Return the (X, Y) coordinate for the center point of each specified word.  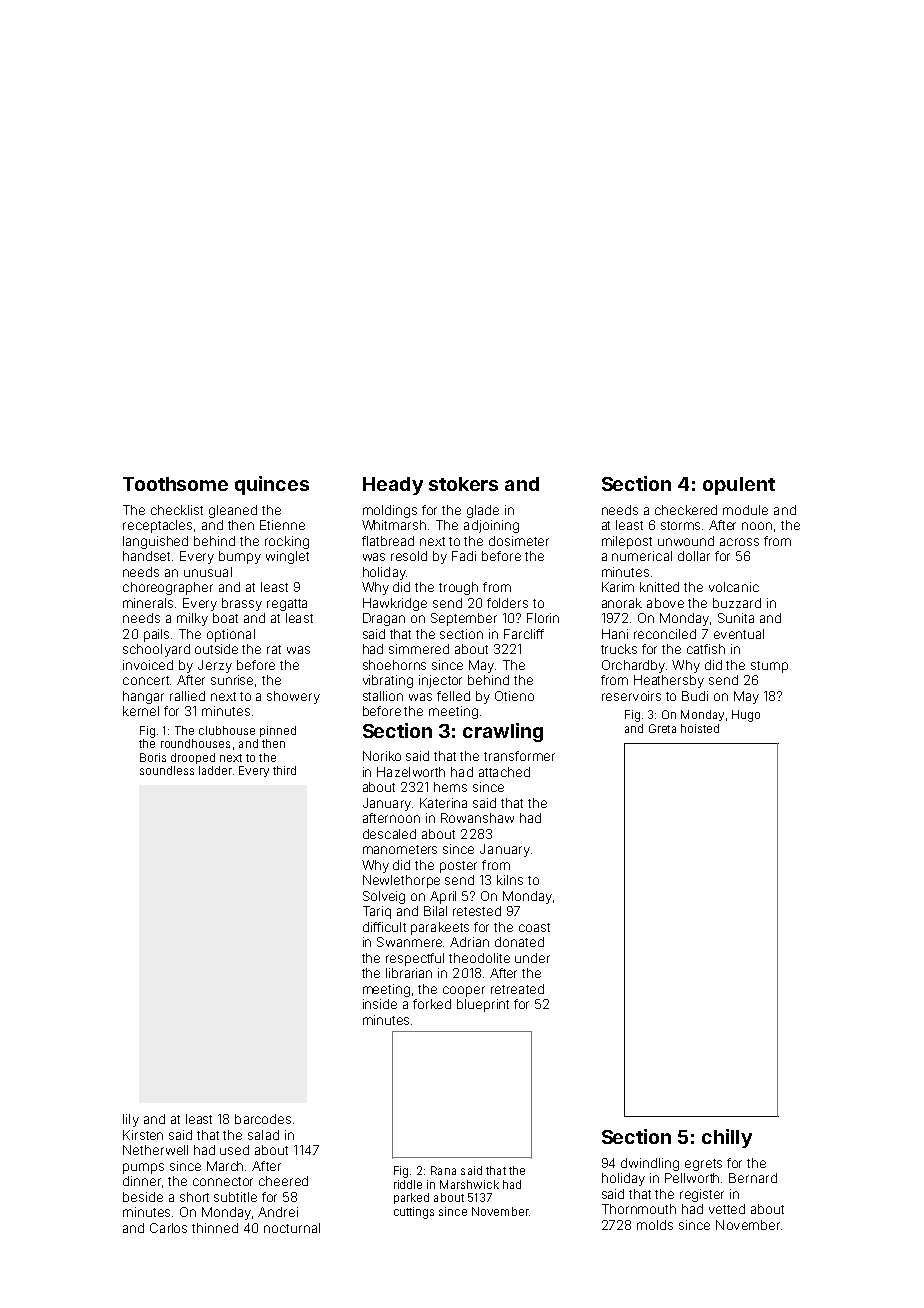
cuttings (414, 1213)
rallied (187, 696)
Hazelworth (411, 772)
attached (504, 772)
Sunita (736, 618)
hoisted (700, 728)
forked (432, 1004)
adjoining (491, 526)
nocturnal (292, 1228)
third (284, 770)
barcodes (263, 1119)
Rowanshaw (477, 818)
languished (155, 542)
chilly (727, 1138)
